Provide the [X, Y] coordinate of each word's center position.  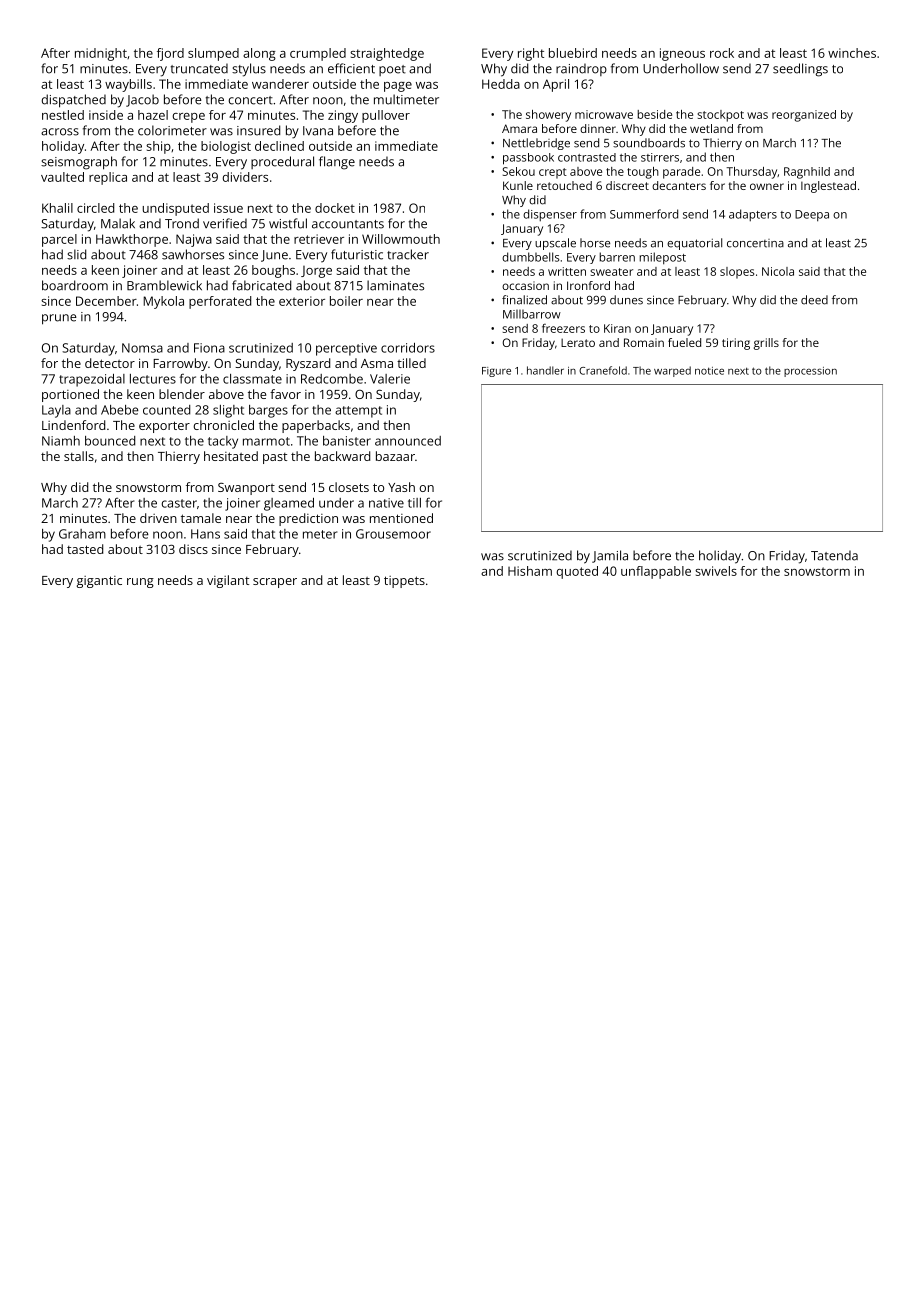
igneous [682, 54]
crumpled [318, 54]
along [259, 54]
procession [810, 372]
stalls [79, 456]
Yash [401, 487]
